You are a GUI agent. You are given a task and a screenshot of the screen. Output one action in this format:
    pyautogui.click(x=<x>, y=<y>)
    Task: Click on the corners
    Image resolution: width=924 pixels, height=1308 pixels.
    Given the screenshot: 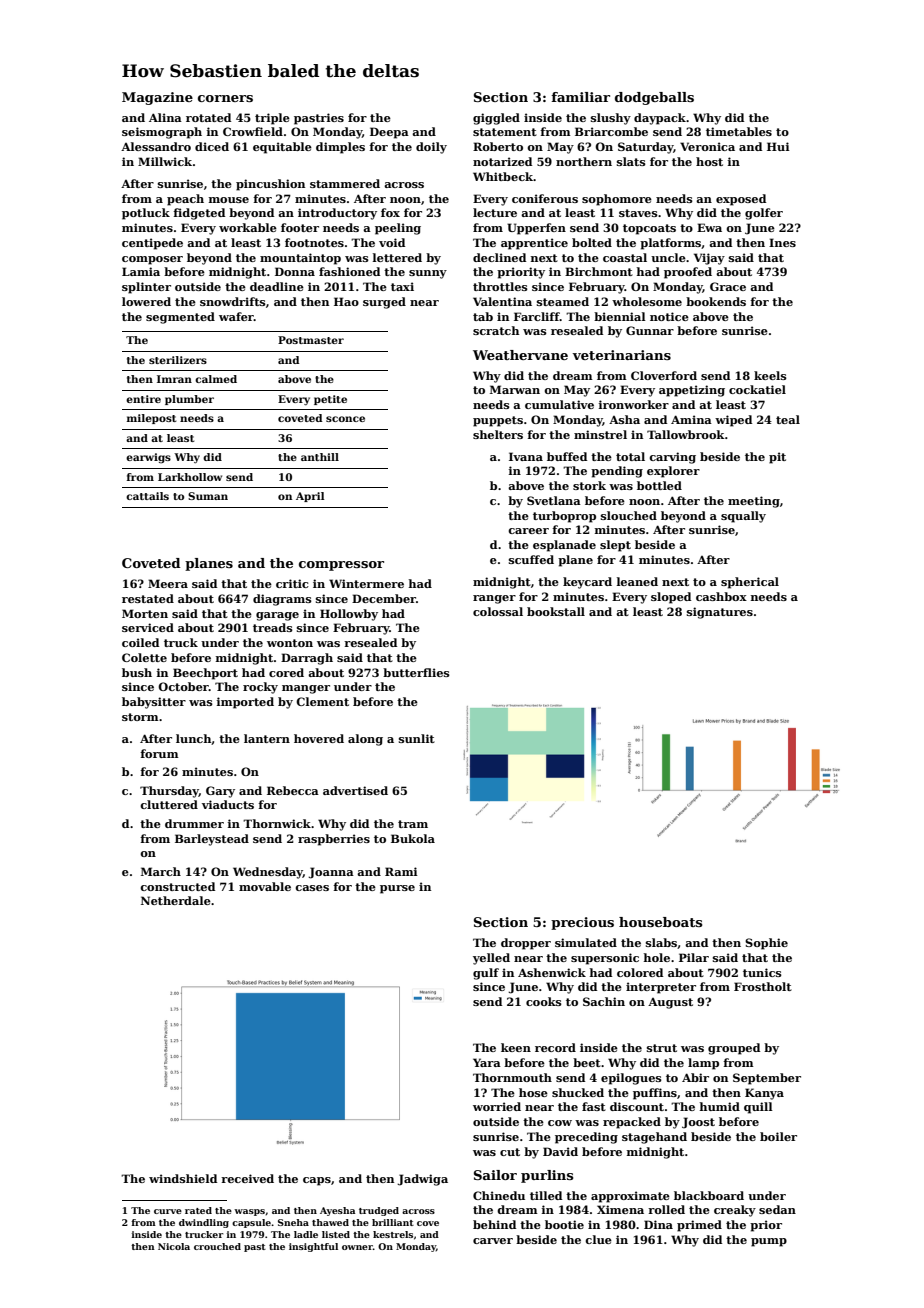 What is the action you would take?
    pyautogui.click(x=225, y=98)
